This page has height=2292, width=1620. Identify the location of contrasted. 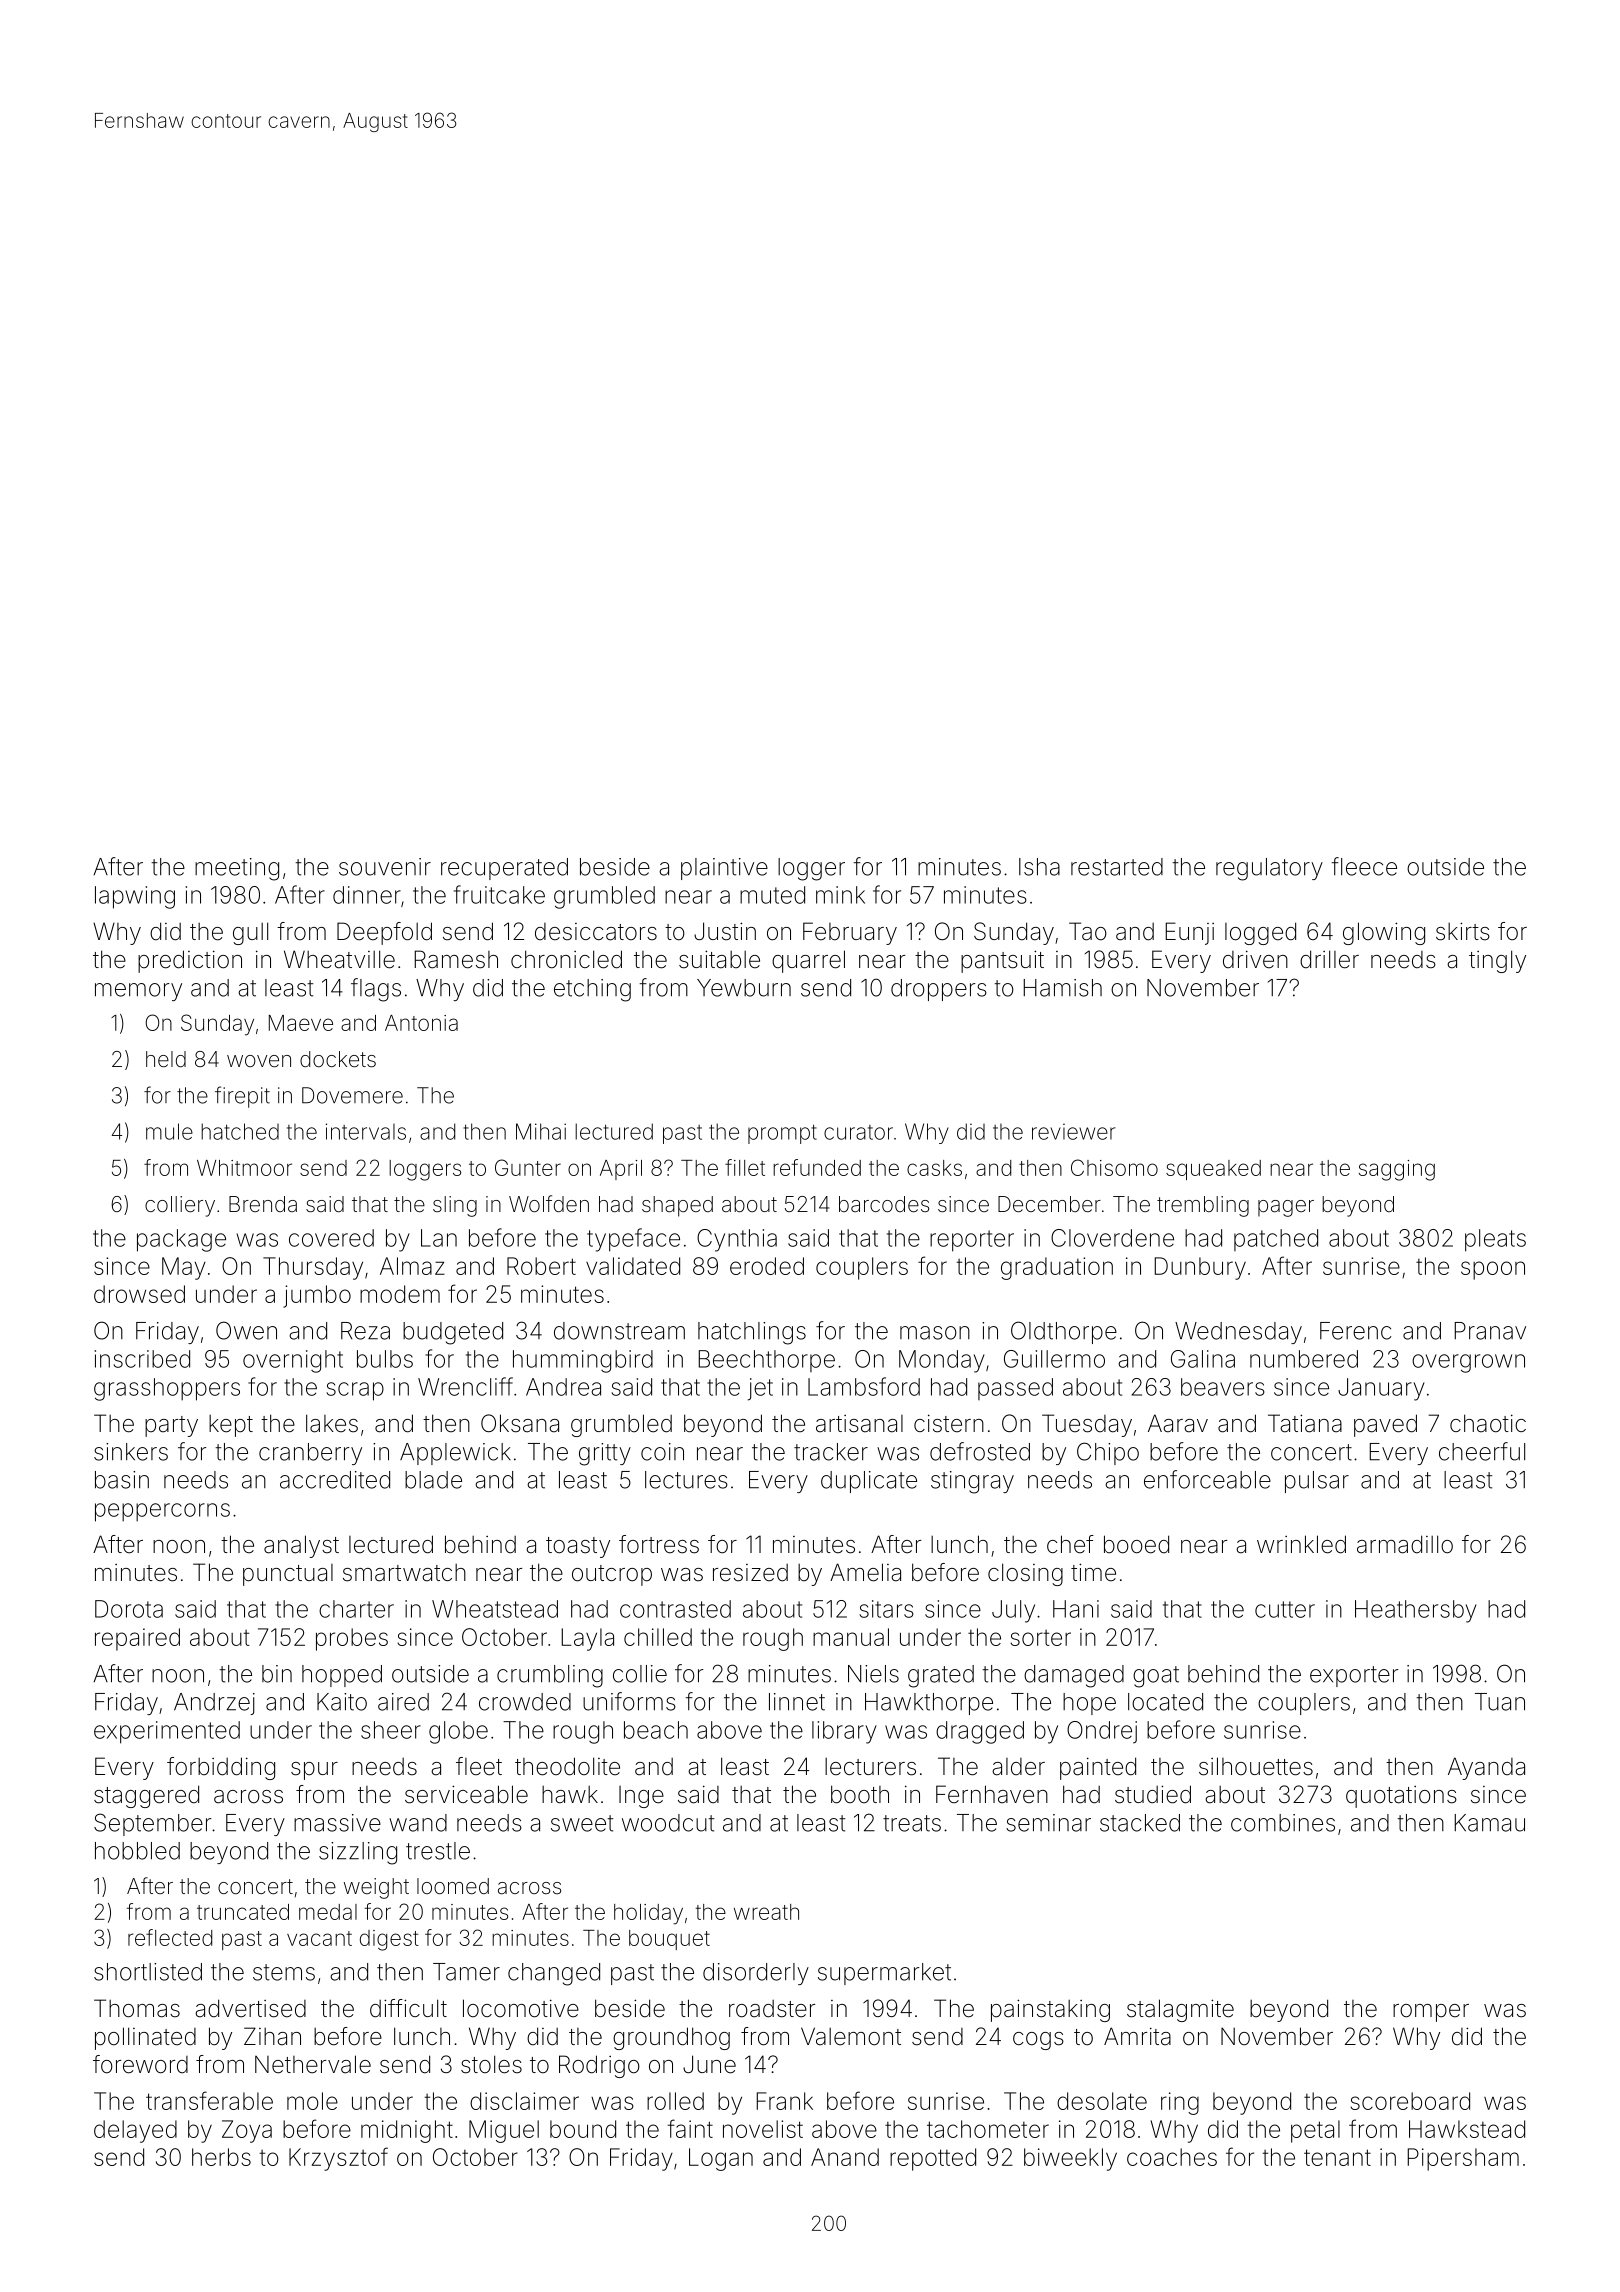
(675, 1609).
